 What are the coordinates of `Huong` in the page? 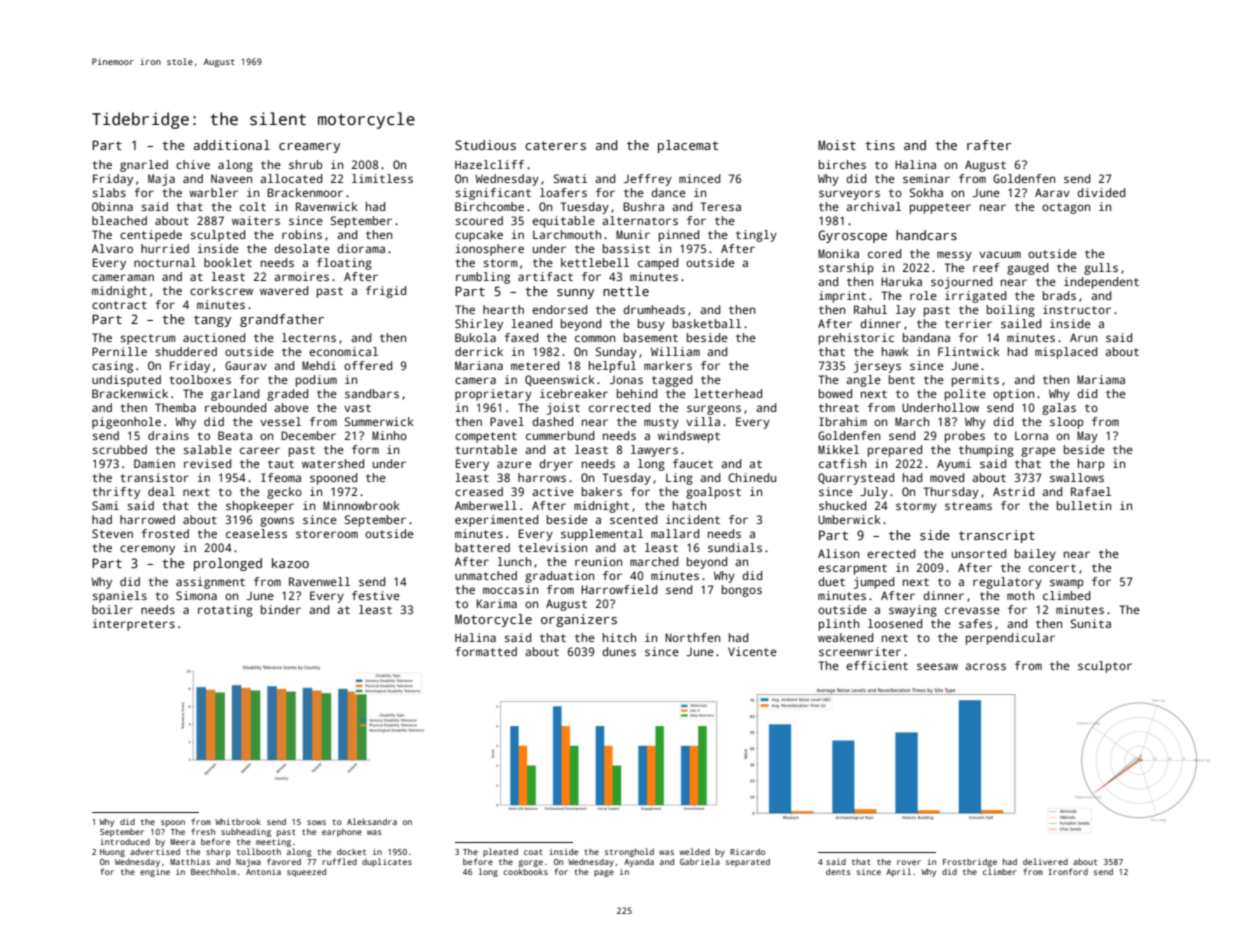 It's located at (112, 853).
